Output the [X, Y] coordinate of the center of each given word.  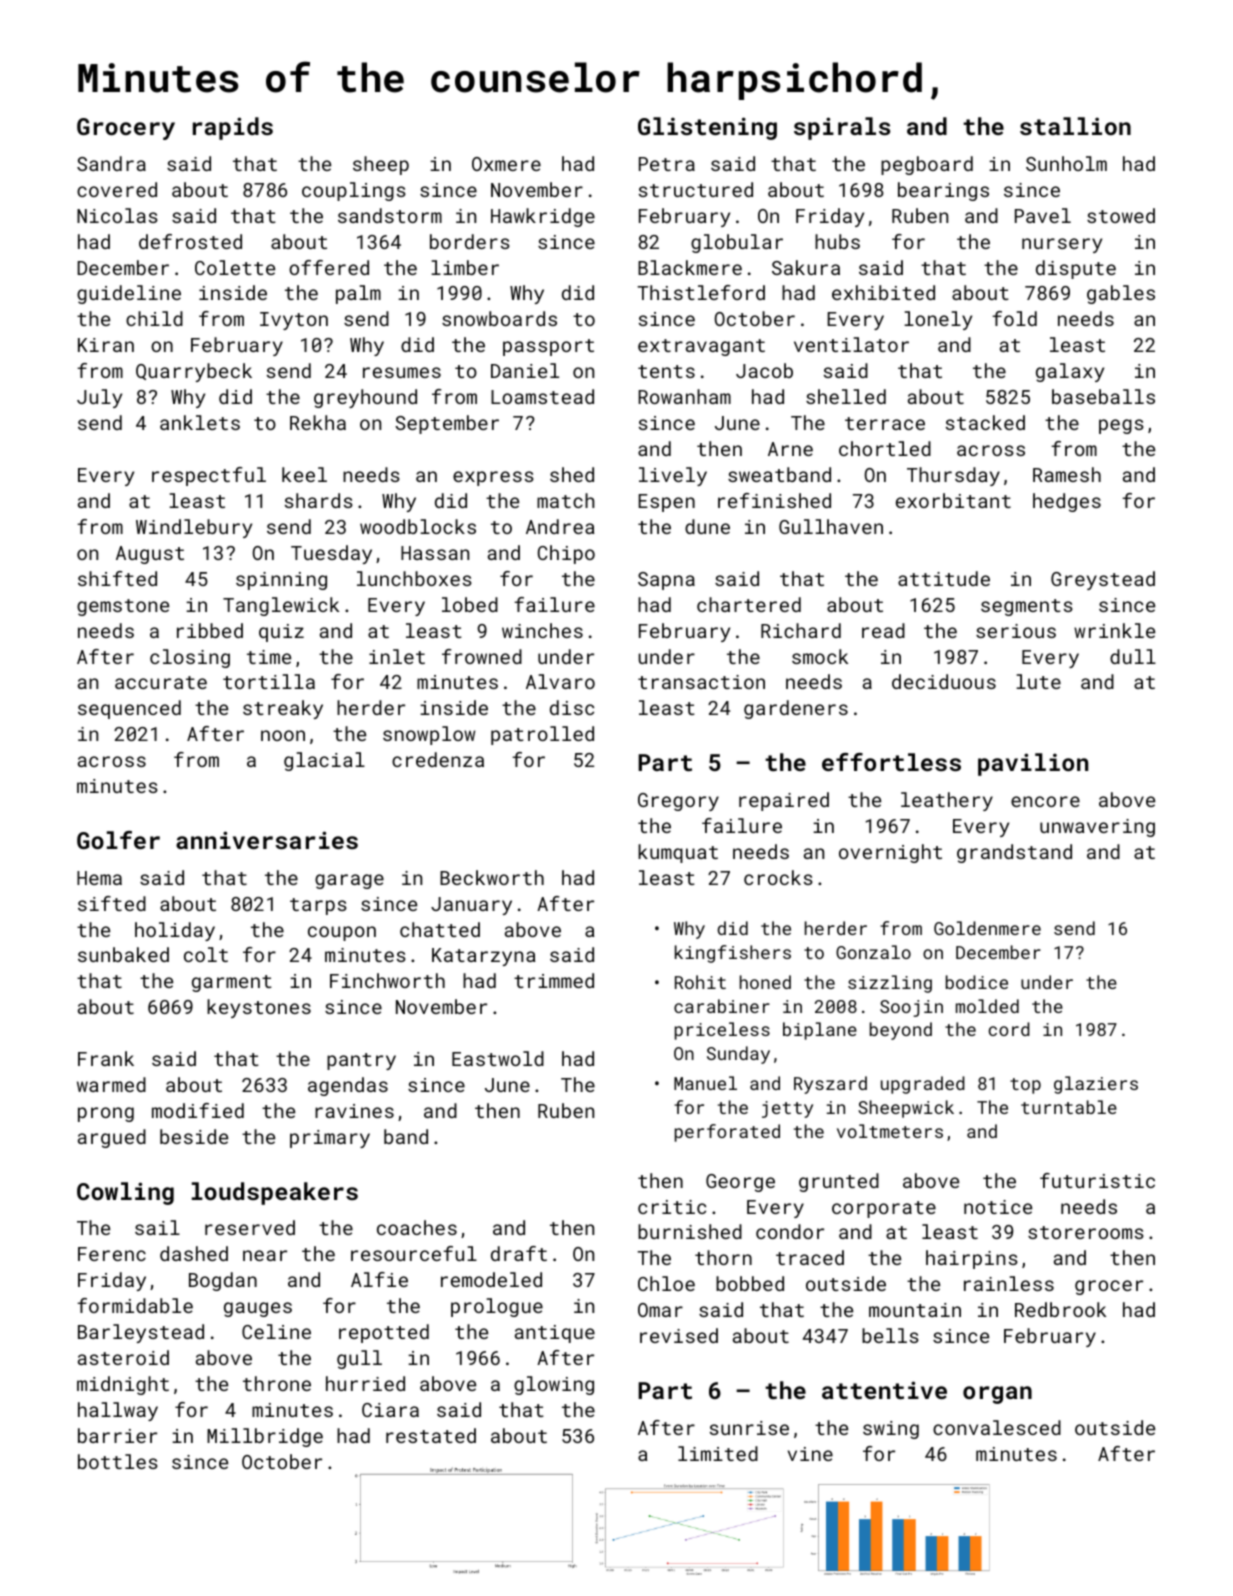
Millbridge [265, 1437]
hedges [1067, 502]
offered [329, 267]
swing [891, 1430]
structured [696, 189]
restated [431, 1435]
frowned [482, 656]
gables [1121, 294]
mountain [915, 1310]
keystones [259, 1008]
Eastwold [498, 1058]
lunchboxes [414, 578]
